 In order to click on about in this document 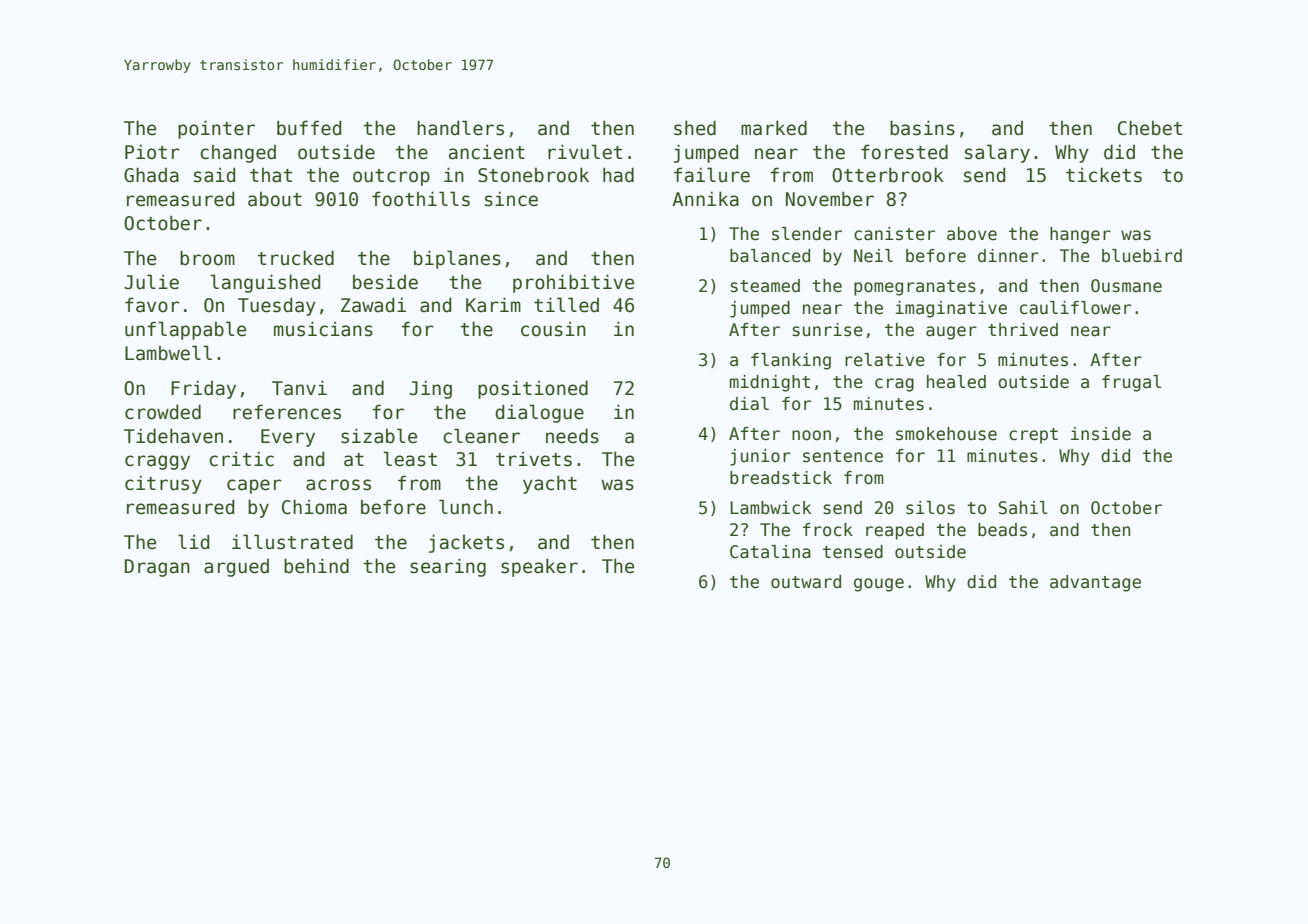, I will do `click(275, 199)`.
